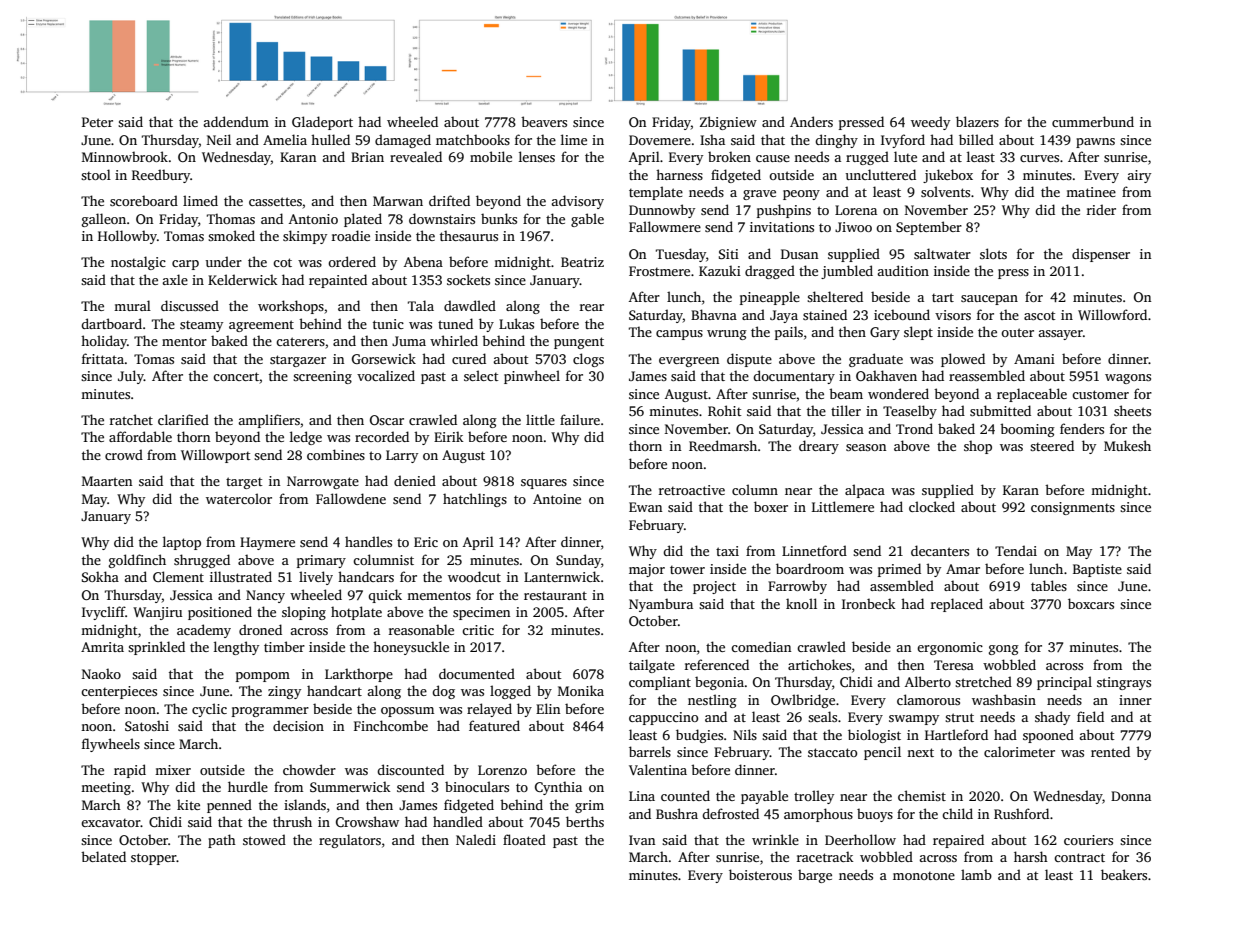  What do you see at coordinates (1073, 508) in the page?
I see `consignments` at bounding box center [1073, 508].
